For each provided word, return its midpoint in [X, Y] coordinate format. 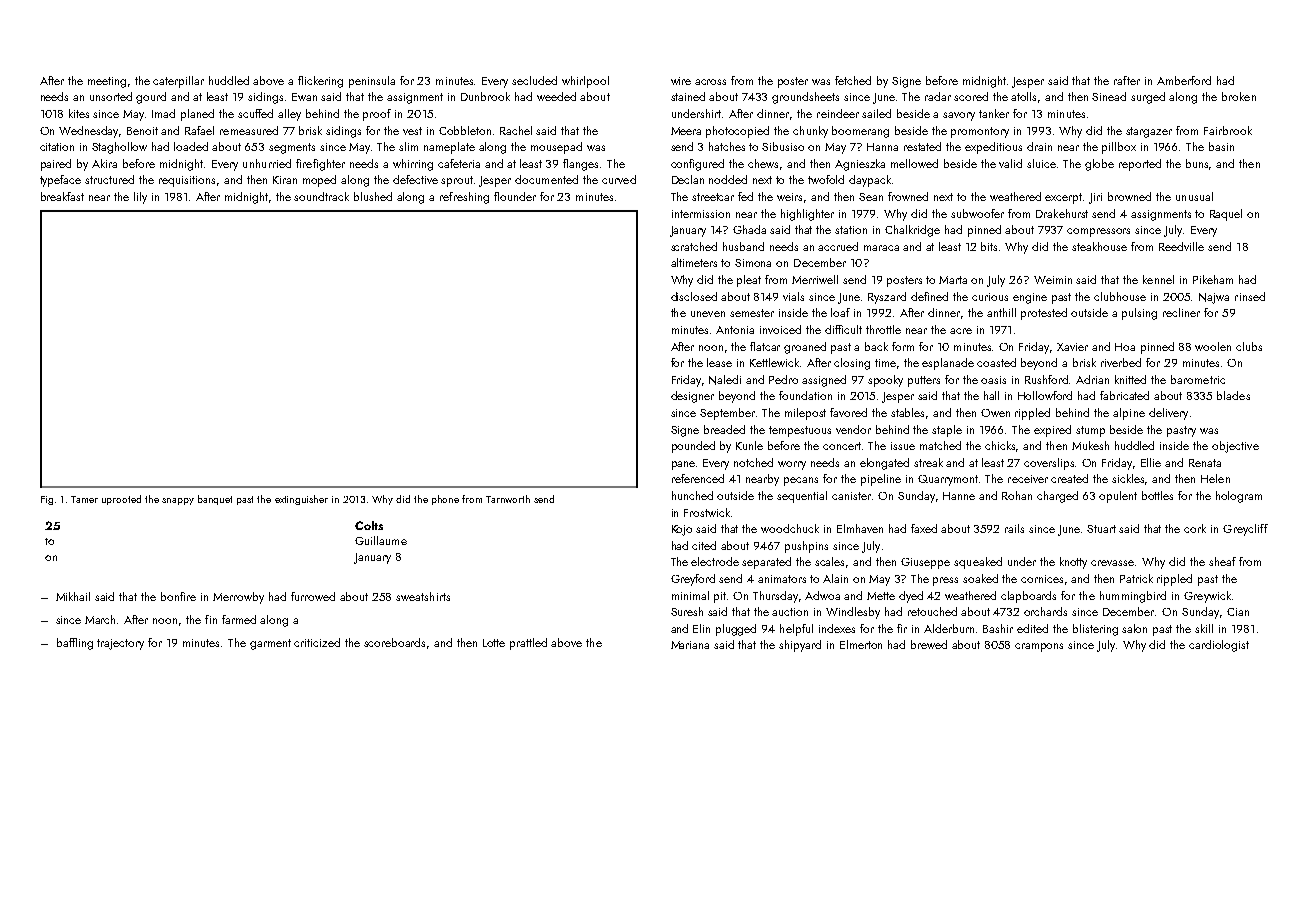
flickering [320, 82]
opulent [1118, 497]
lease [719, 362]
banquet [215, 500]
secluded [534, 80]
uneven [708, 314]
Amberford [1184, 80]
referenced [698, 478]
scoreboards [394, 642]
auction [790, 612]
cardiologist [1219, 646]
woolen [1213, 346]
